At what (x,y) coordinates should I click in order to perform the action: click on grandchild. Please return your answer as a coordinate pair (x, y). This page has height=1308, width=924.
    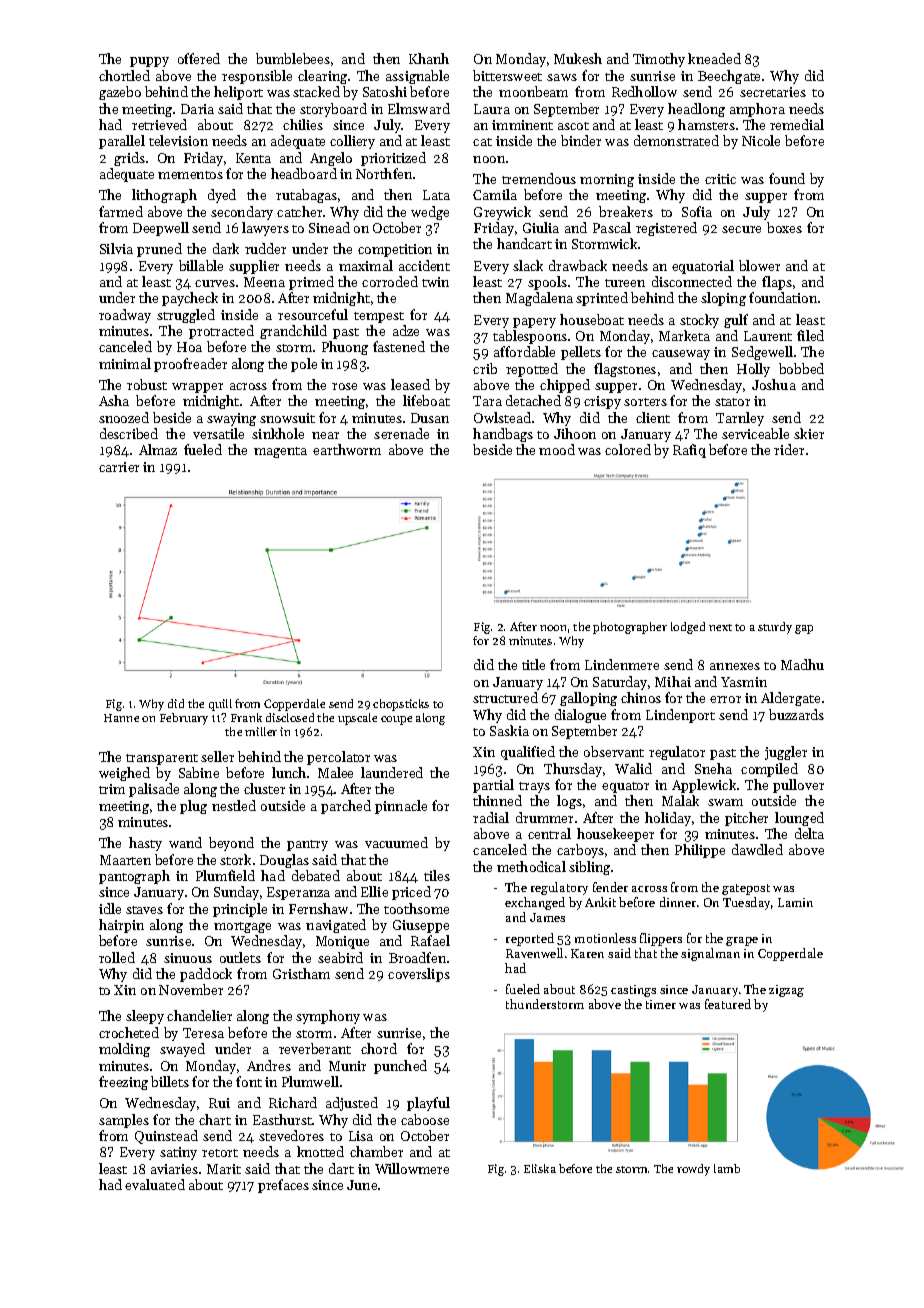
    Looking at the image, I should click on (293, 332).
